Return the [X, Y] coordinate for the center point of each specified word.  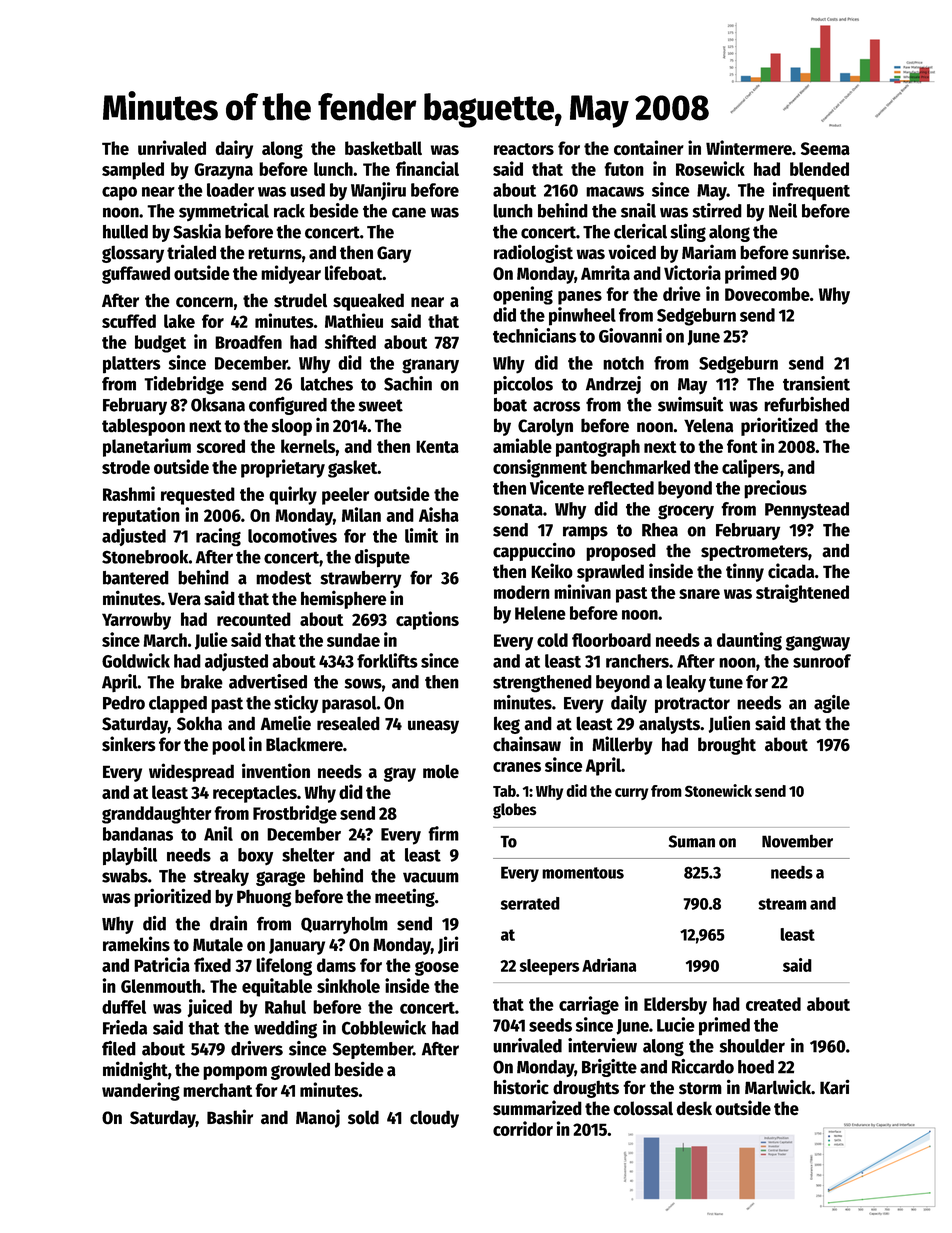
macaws [615, 192]
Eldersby [675, 1006]
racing [218, 537]
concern [204, 302]
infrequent [811, 191]
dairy [234, 149]
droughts [586, 1089]
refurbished [806, 404]
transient [816, 383]
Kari [835, 1087]
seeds [550, 1025]
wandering [141, 1091]
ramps [585, 533]
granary [430, 366]
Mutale [218, 944]
